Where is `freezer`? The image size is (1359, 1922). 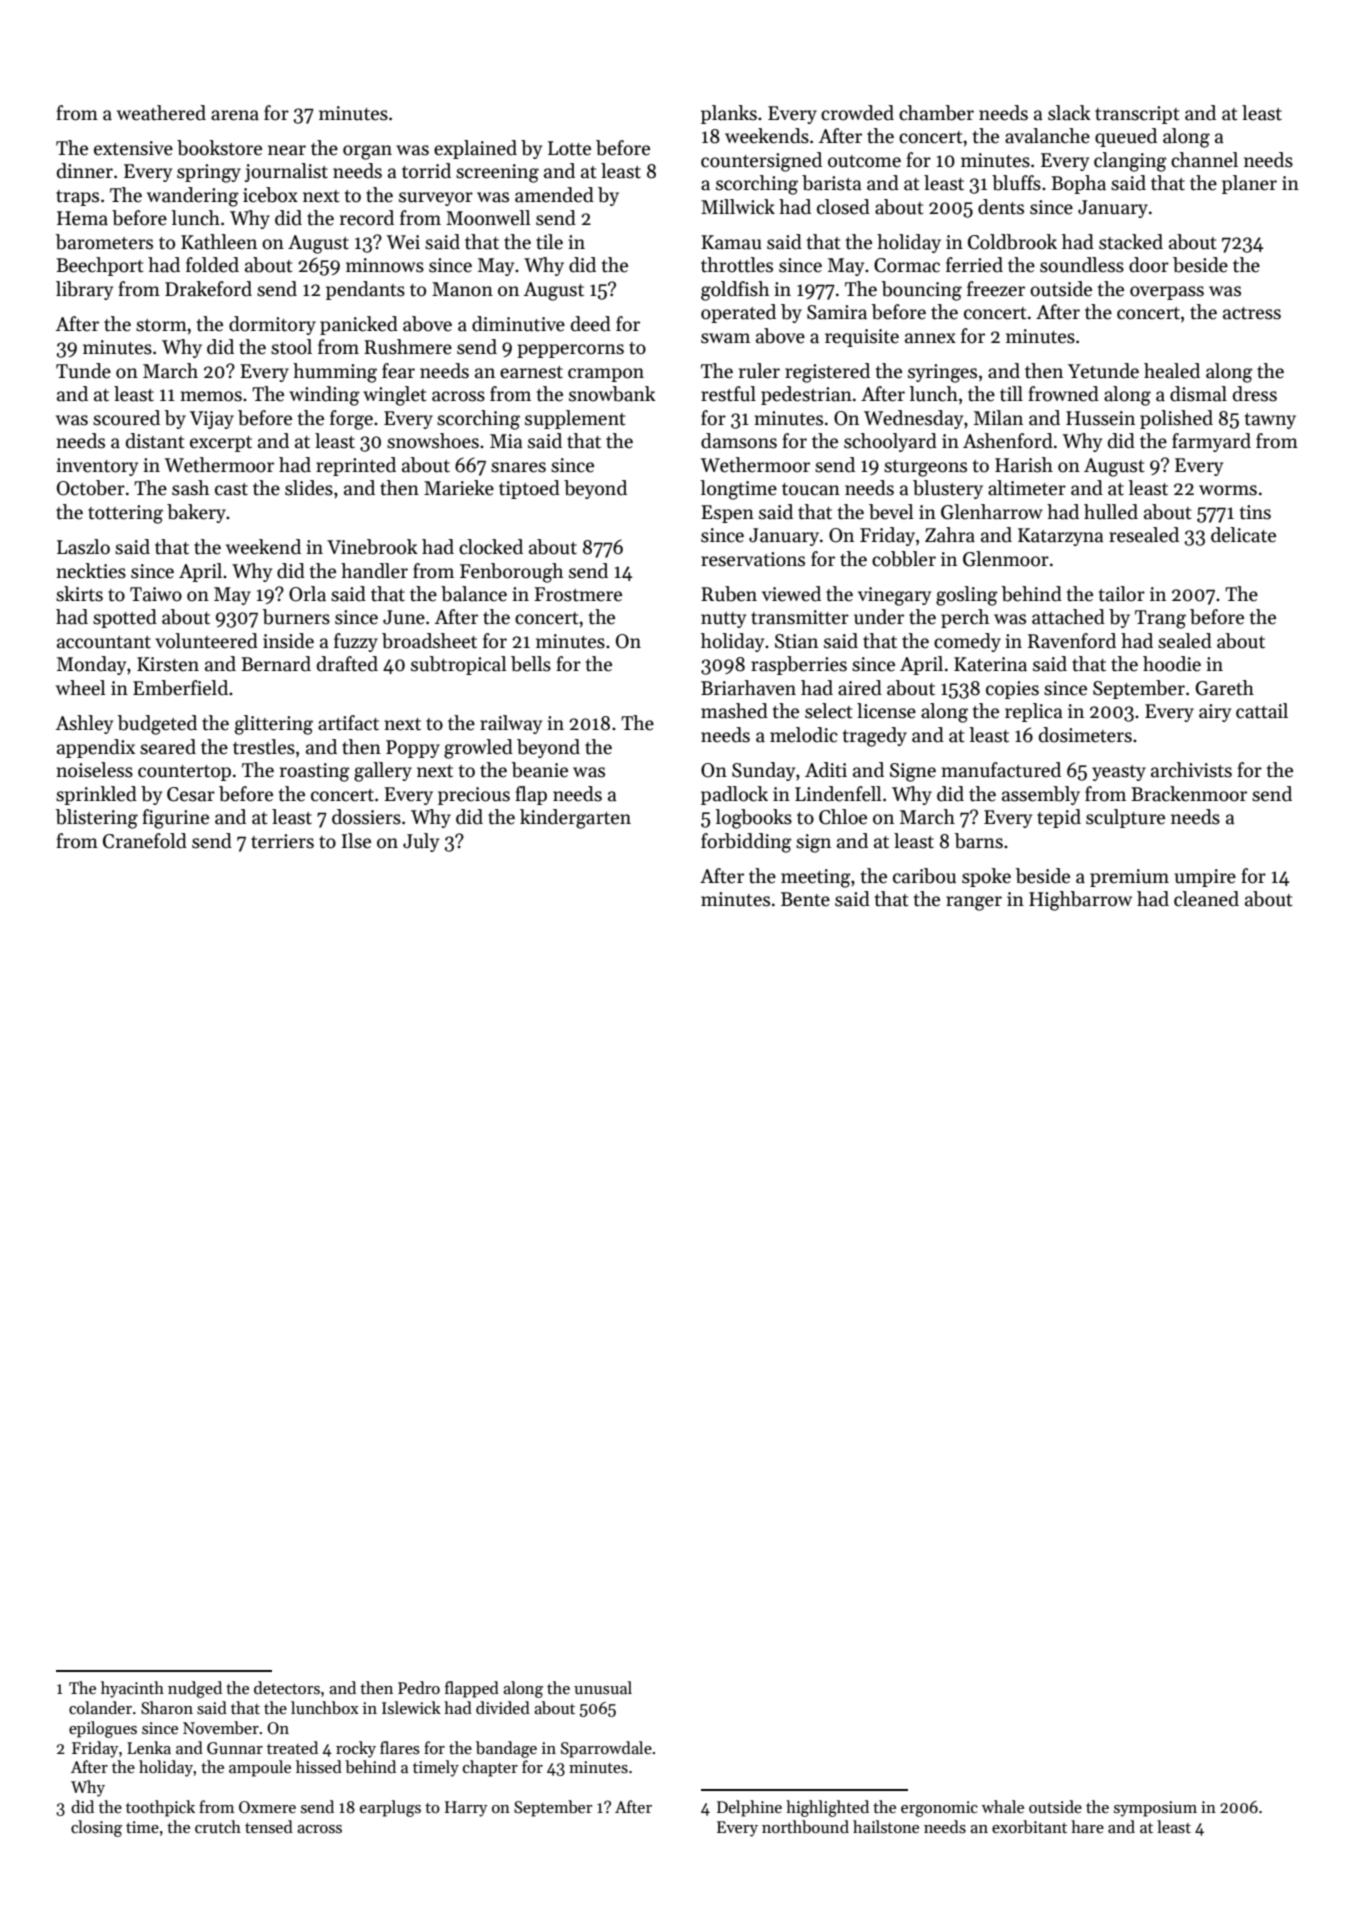 freezer is located at coordinates (996, 289).
